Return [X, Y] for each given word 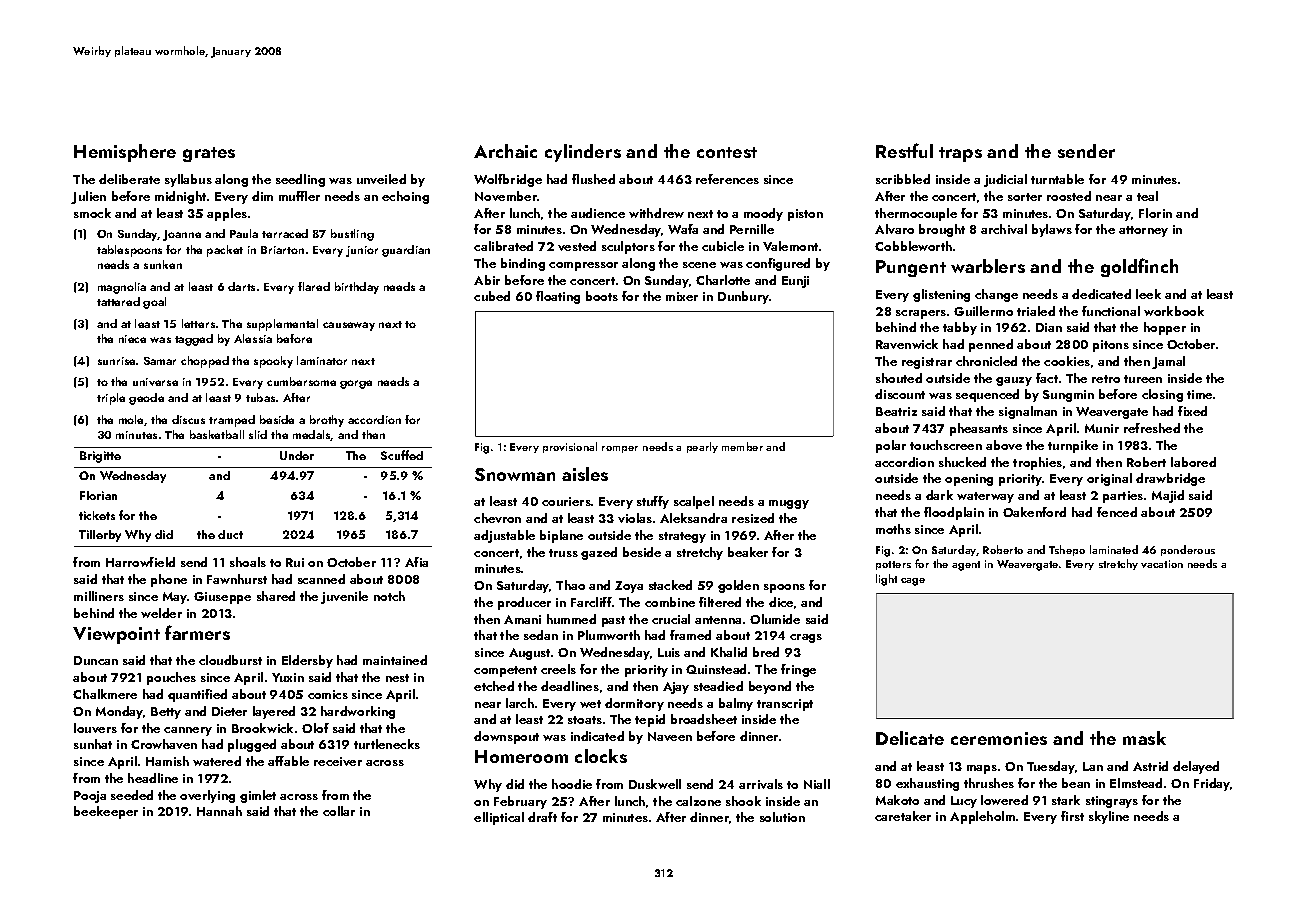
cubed [492, 296]
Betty [166, 713]
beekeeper [106, 812]
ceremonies [999, 738]
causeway [349, 326]
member [742, 446]
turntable [1057, 179]
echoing [405, 197]
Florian [98, 495]
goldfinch [1139, 267]
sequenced [987, 395]
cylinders [583, 153]
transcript [785, 705]
